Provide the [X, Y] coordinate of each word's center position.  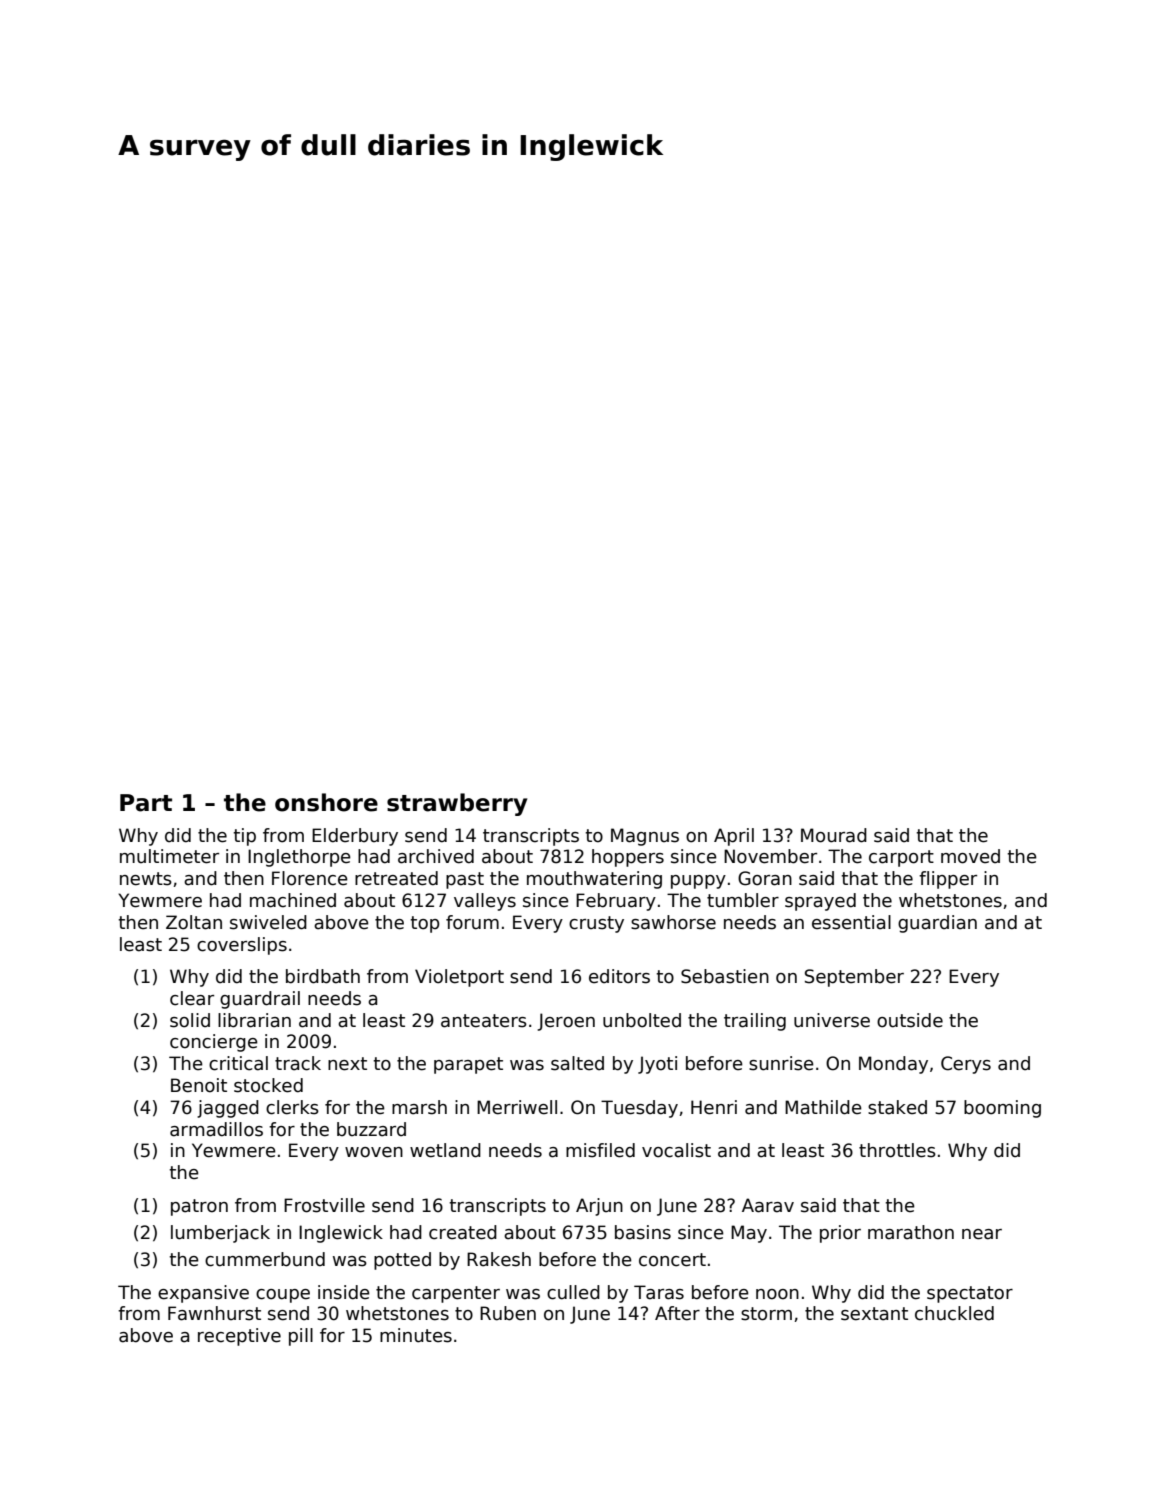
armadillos [216, 1129]
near [982, 1234]
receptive [239, 1337]
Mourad [834, 835]
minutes [416, 1335]
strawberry [457, 804]
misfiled [600, 1150]
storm [766, 1314]
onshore [326, 802]
